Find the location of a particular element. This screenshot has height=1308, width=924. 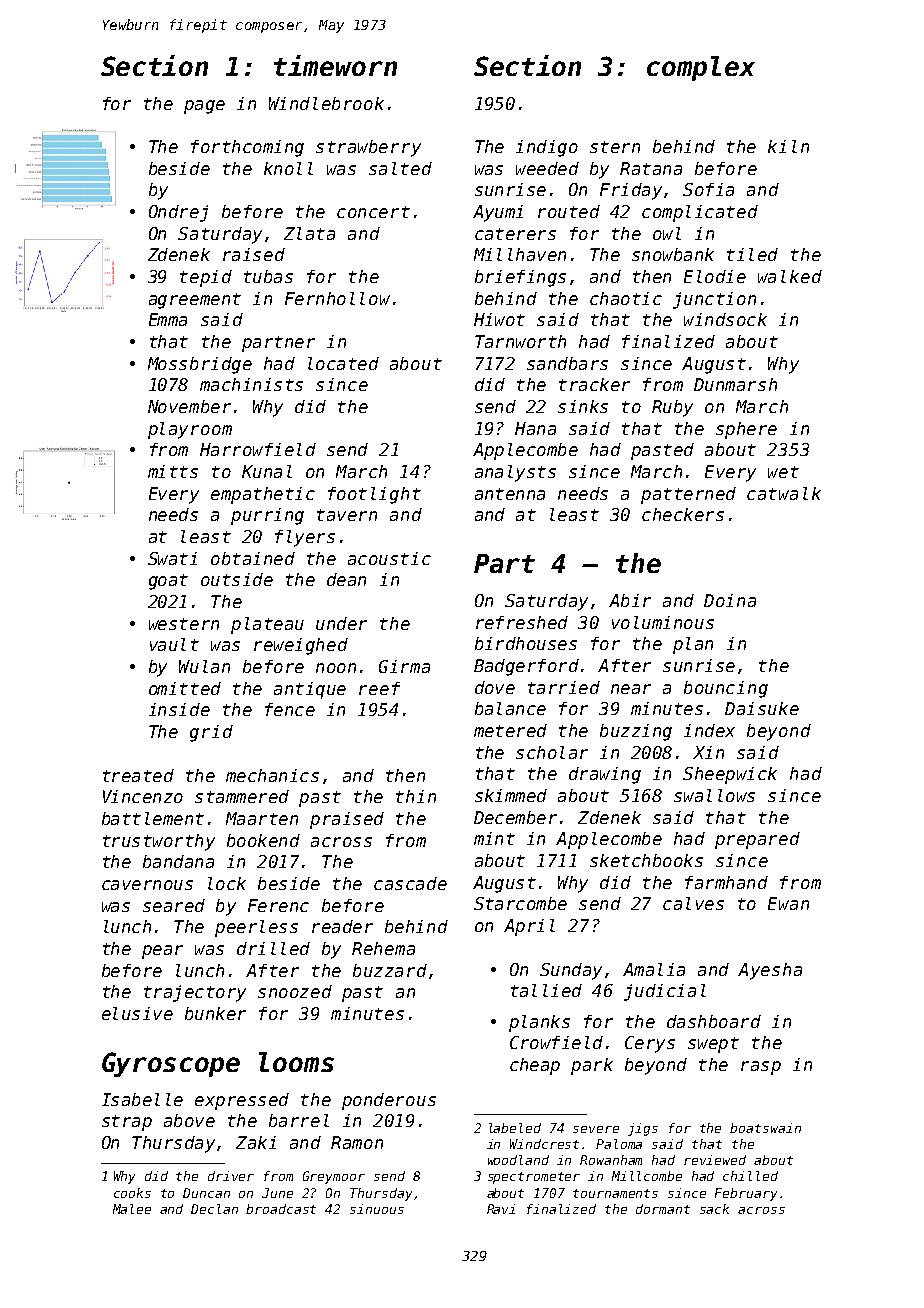

Girma is located at coordinates (404, 666).
